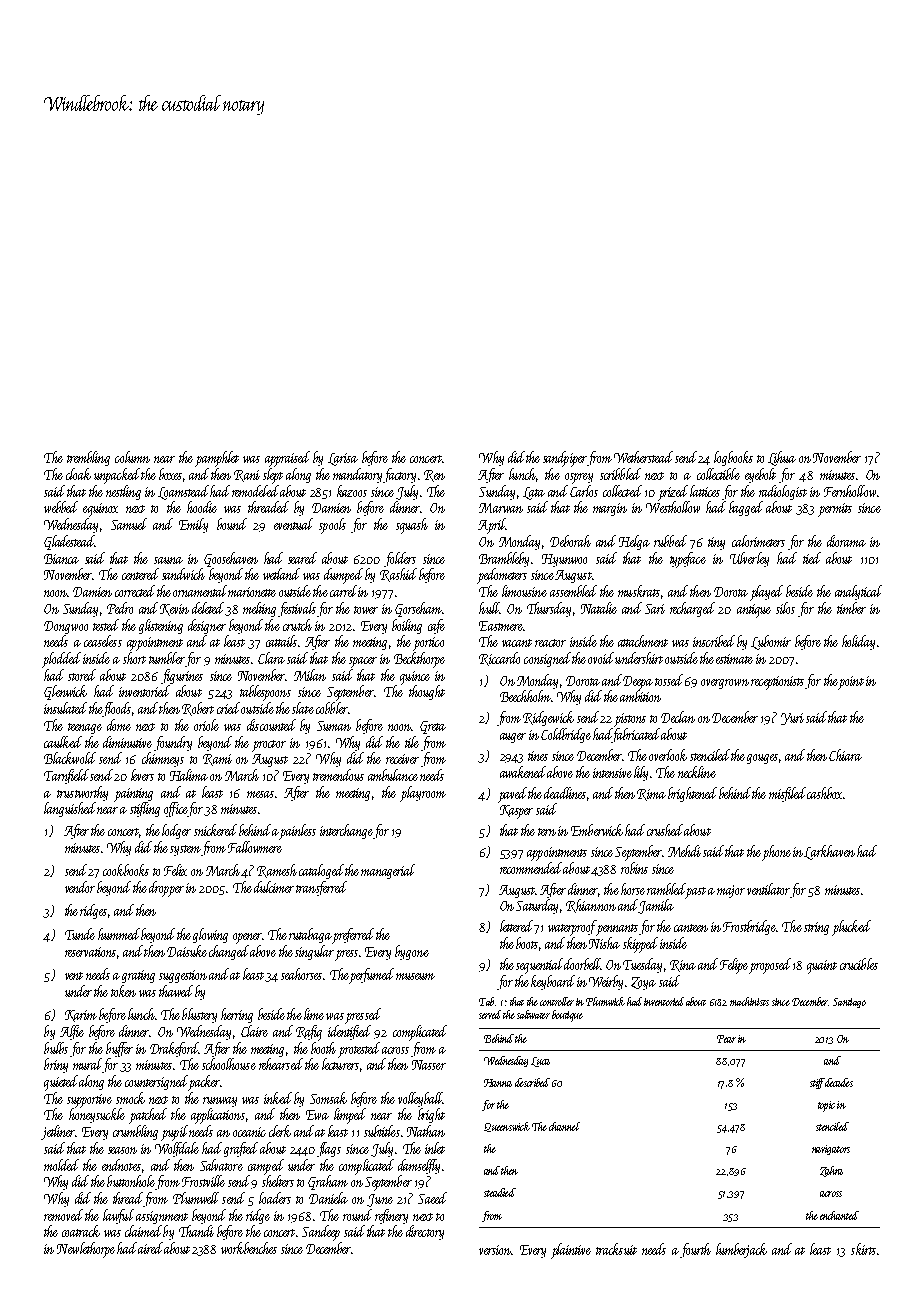  What do you see at coordinates (665, 830) in the image?
I see `crushed` at bounding box center [665, 830].
